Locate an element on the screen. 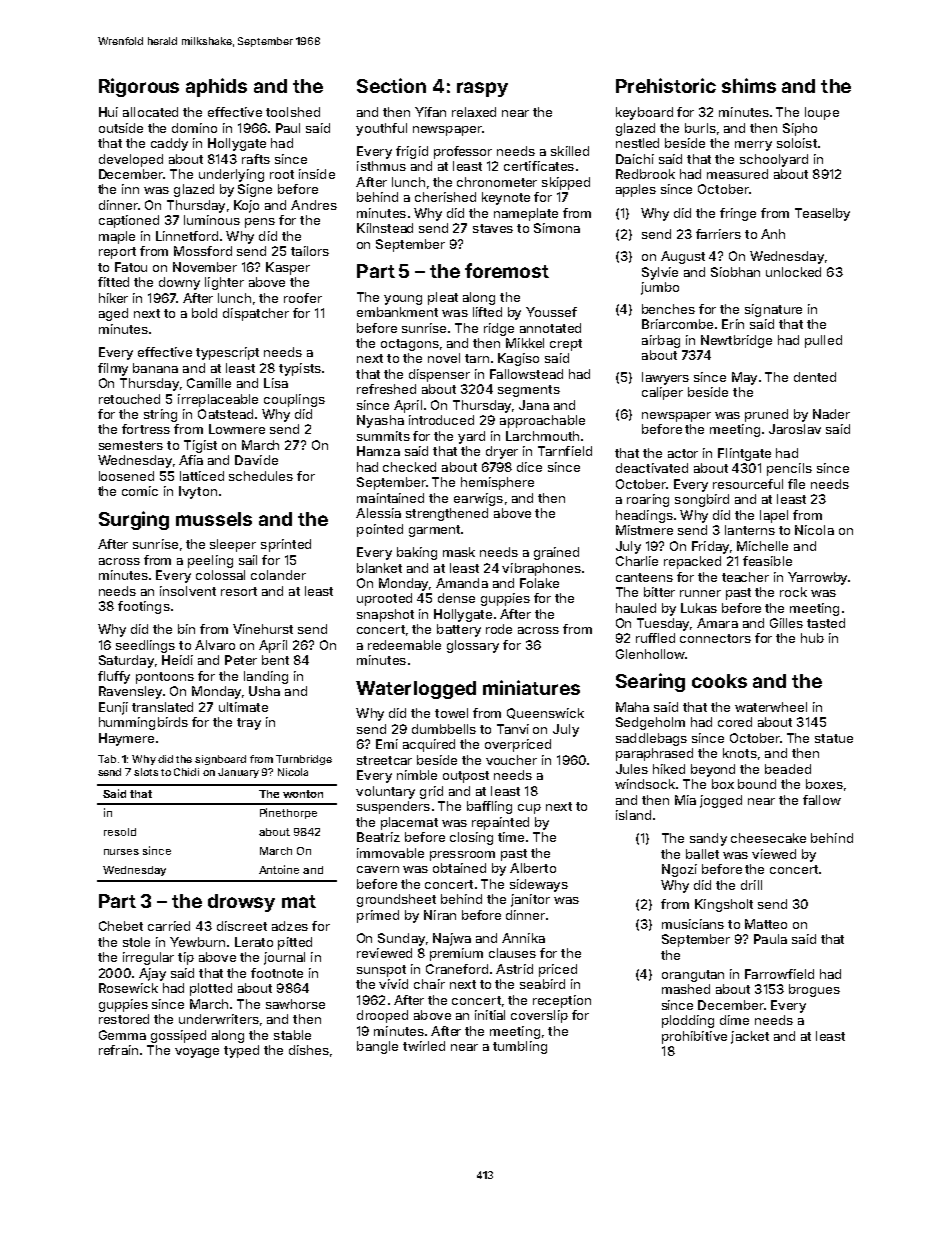 The width and height of the screenshot is (952, 1233). apples is located at coordinates (636, 190).
